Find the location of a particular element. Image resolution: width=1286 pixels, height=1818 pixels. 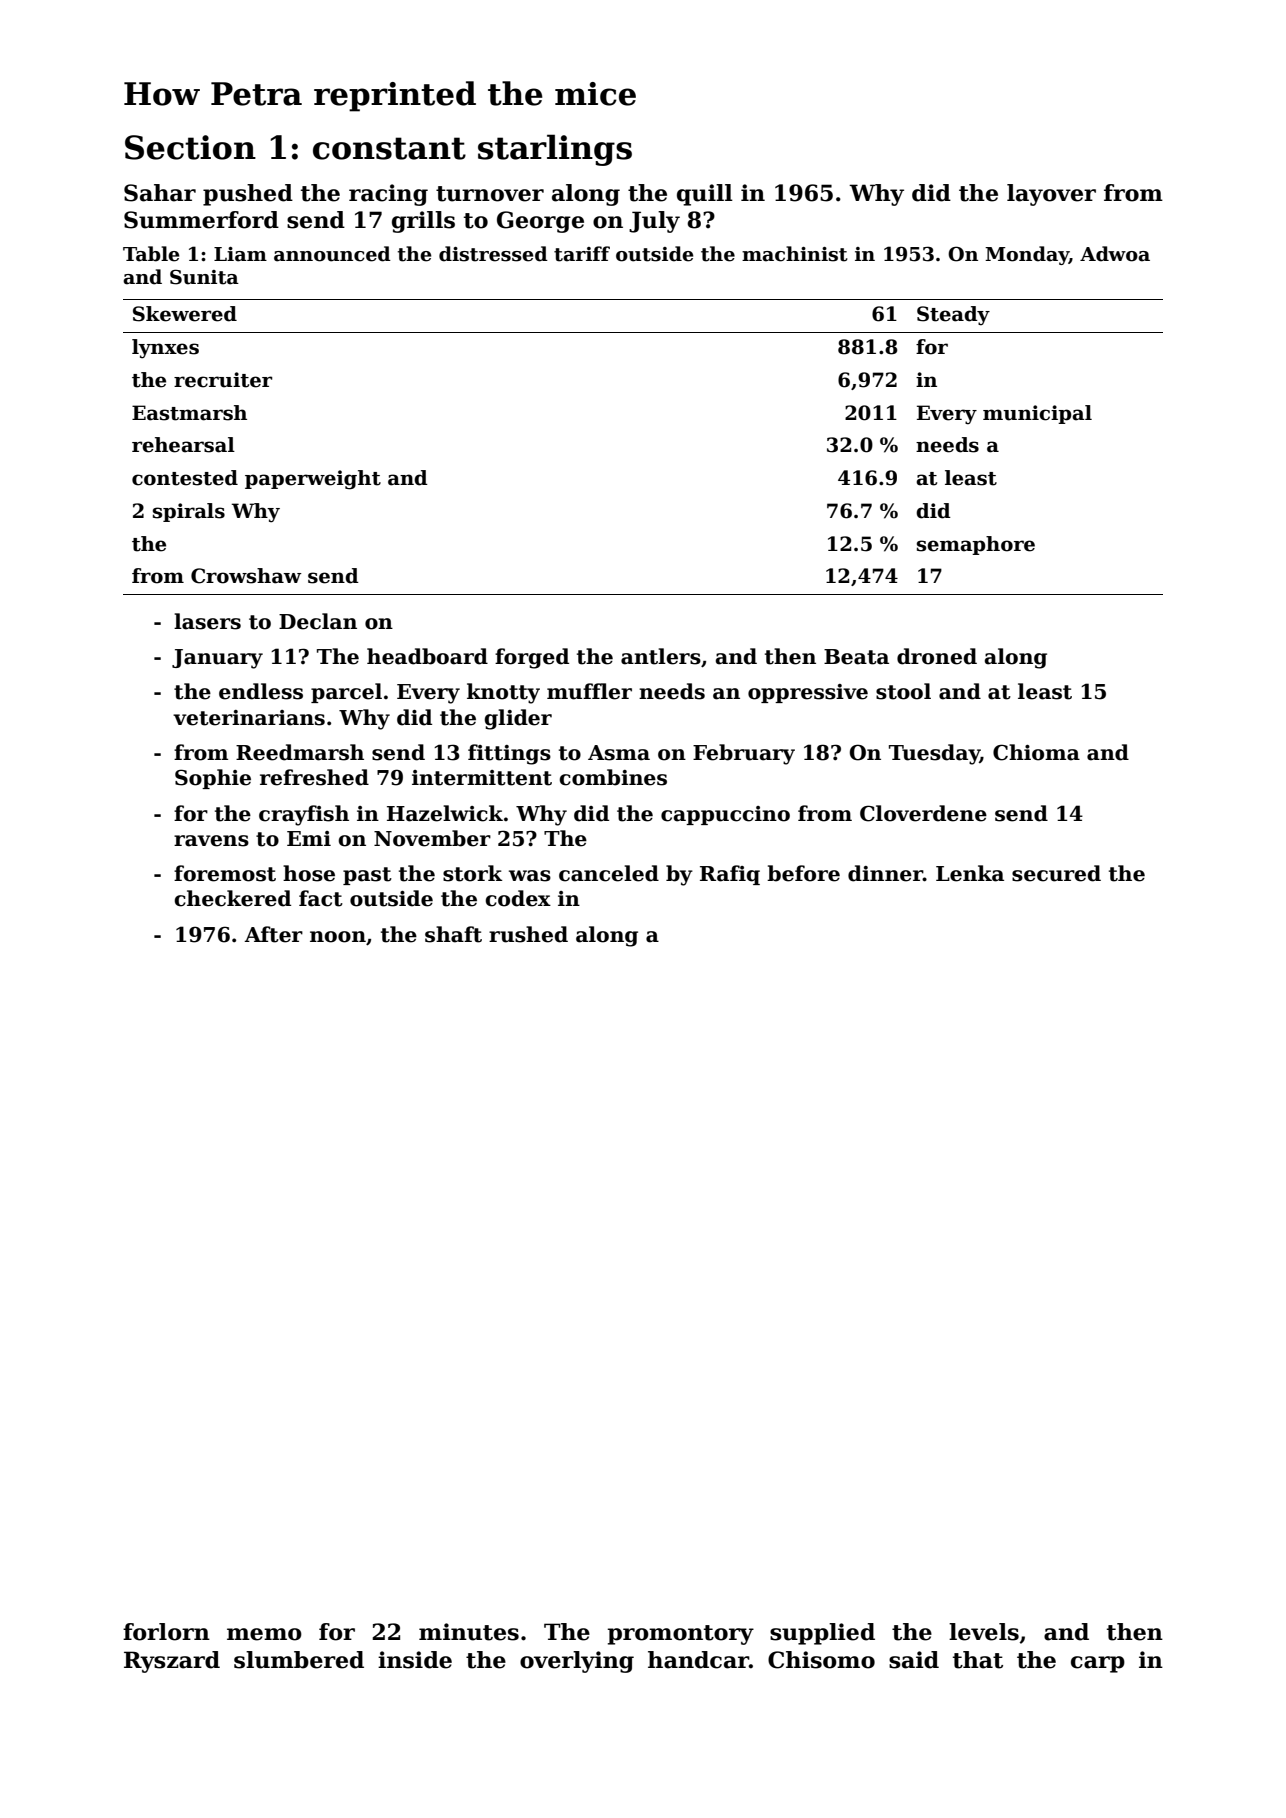

municipal is located at coordinates (1037, 414).
